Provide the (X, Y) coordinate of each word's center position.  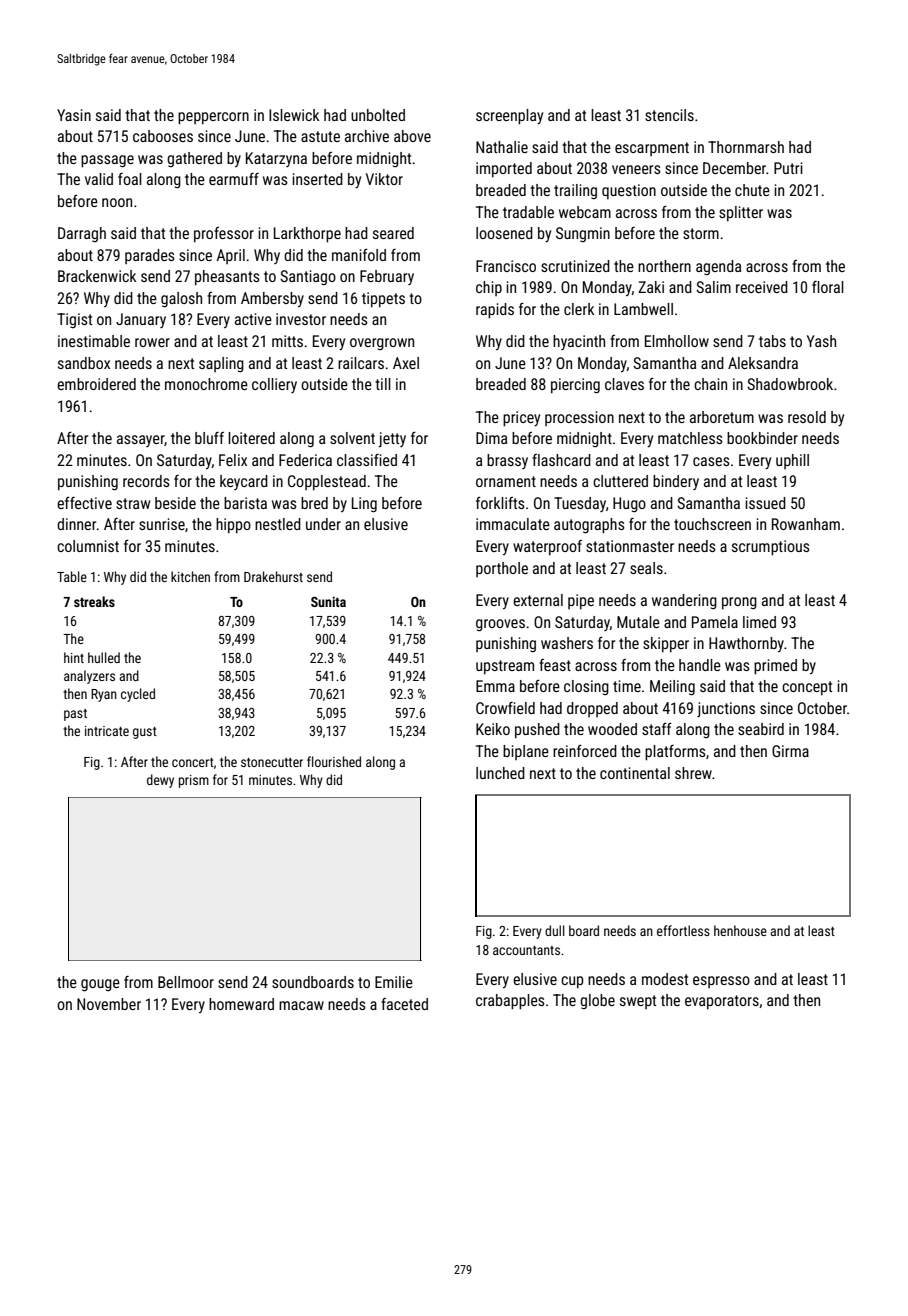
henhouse (740, 930)
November (109, 1004)
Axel (406, 363)
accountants (526, 950)
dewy (160, 781)
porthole (502, 569)
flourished (334, 761)
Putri (788, 168)
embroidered (96, 384)
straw (133, 503)
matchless (690, 438)
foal (130, 179)
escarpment (652, 149)
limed (759, 622)
